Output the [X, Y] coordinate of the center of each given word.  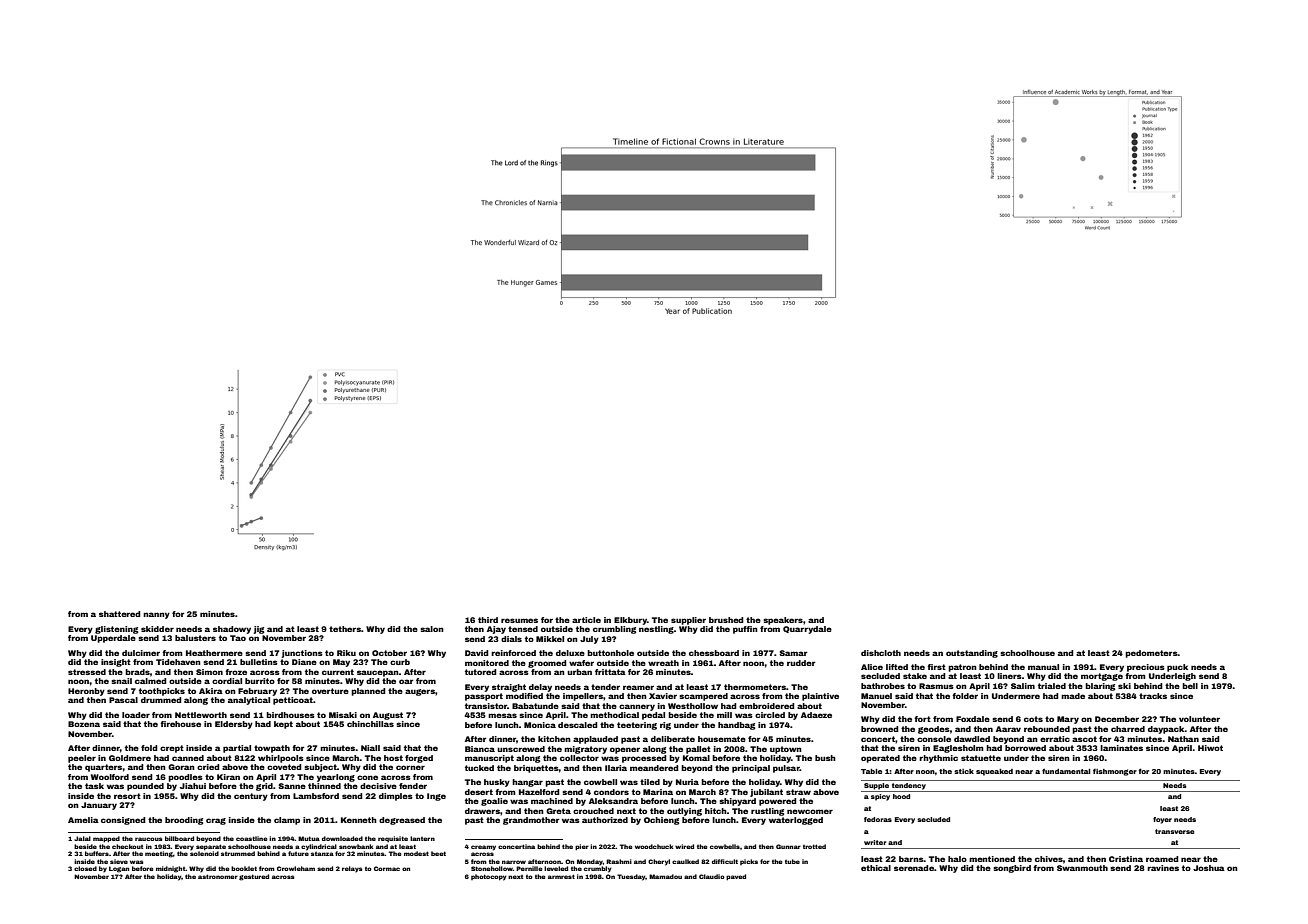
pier [582, 847]
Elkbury [630, 621]
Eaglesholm [958, 749]
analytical [249, 701]
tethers [345, 629]
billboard [179, 838]
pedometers [1151, 654]
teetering [637, 726]
